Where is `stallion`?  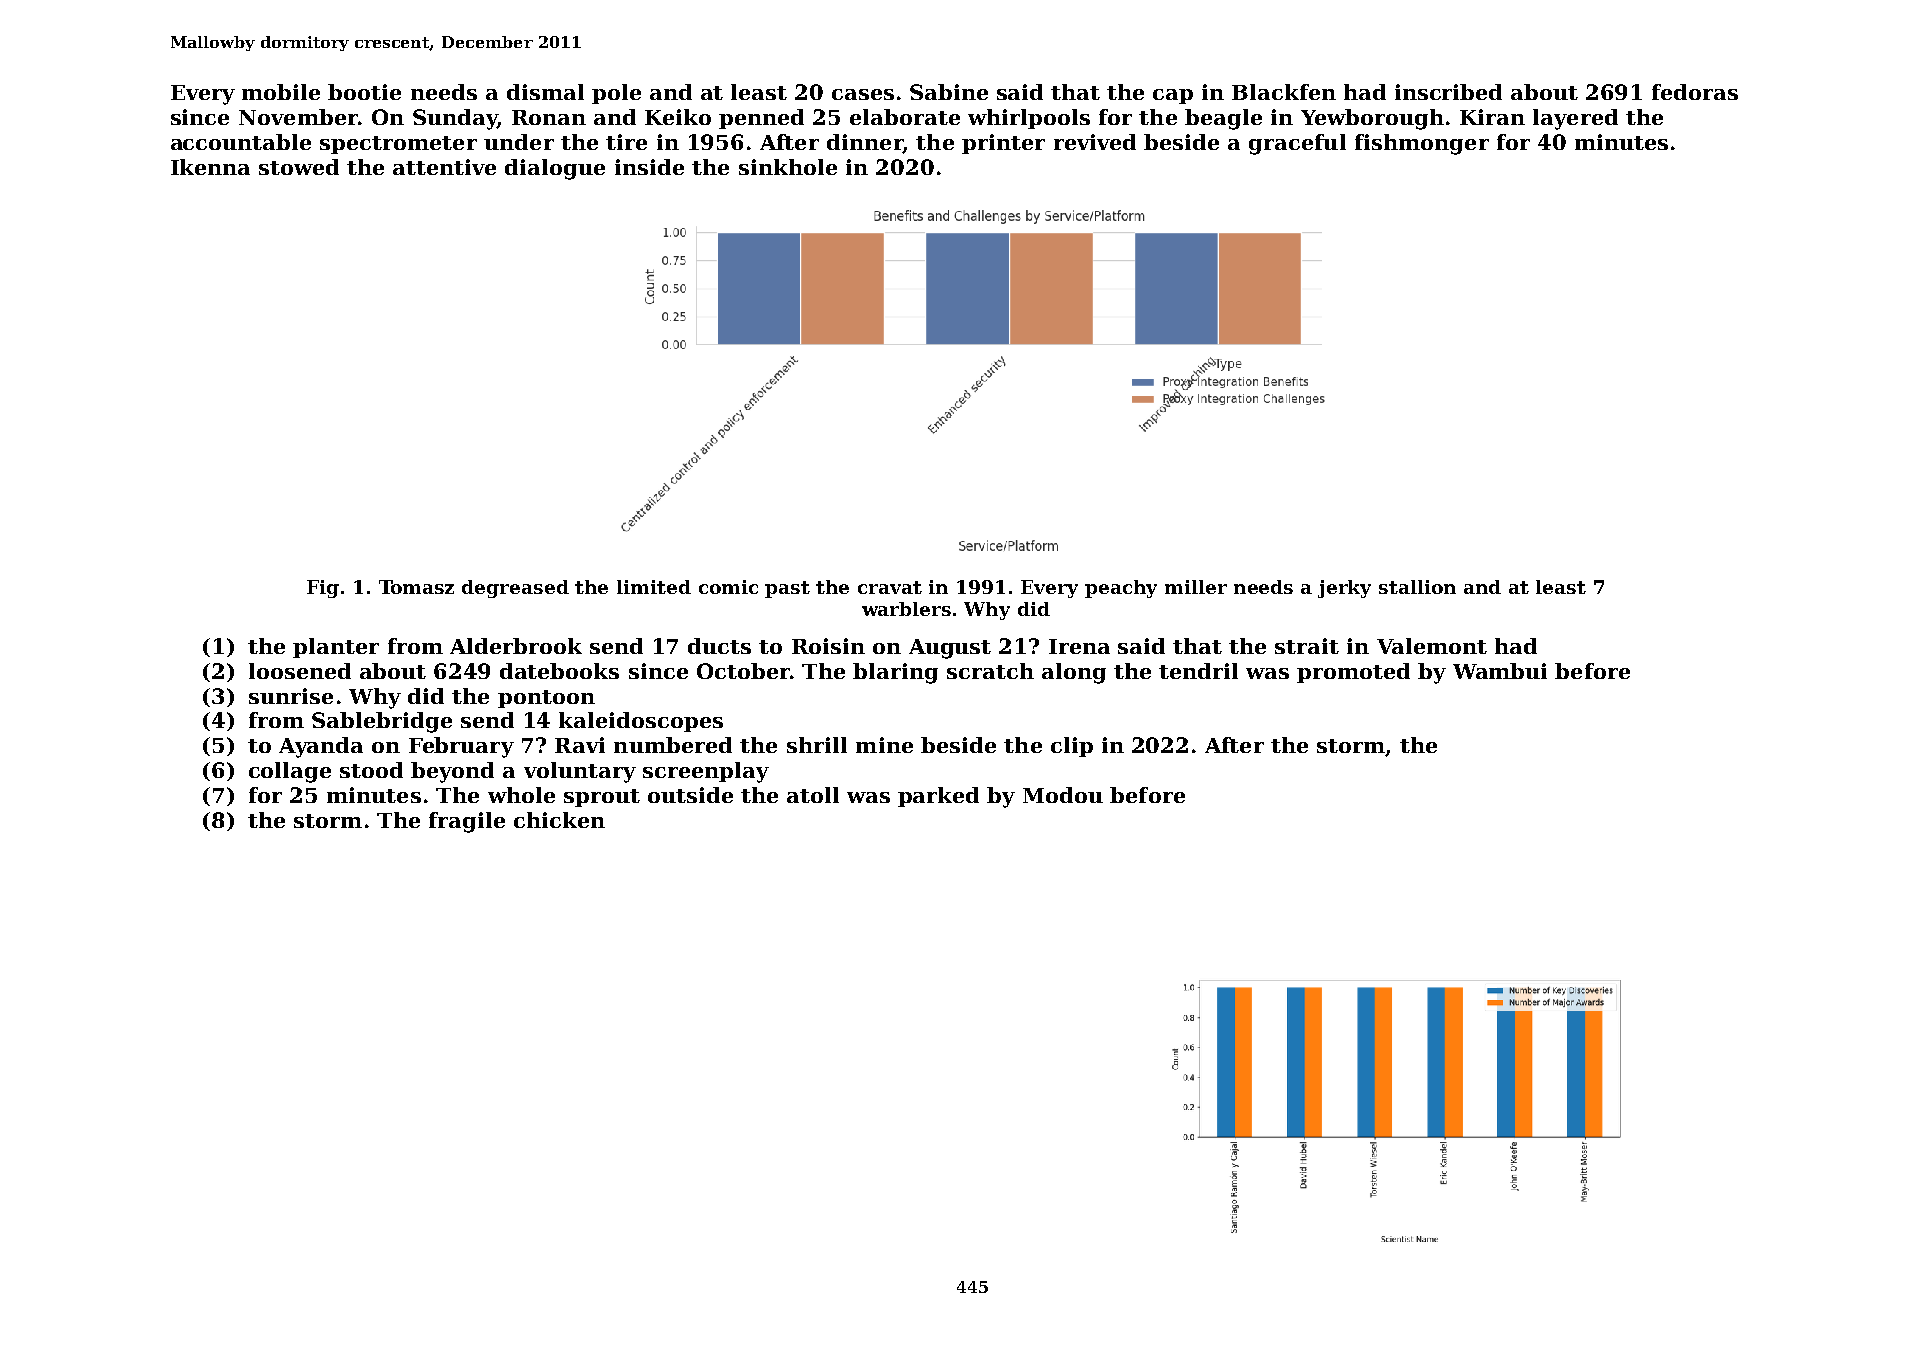 stallion is located at coordinates (1417, 587).
